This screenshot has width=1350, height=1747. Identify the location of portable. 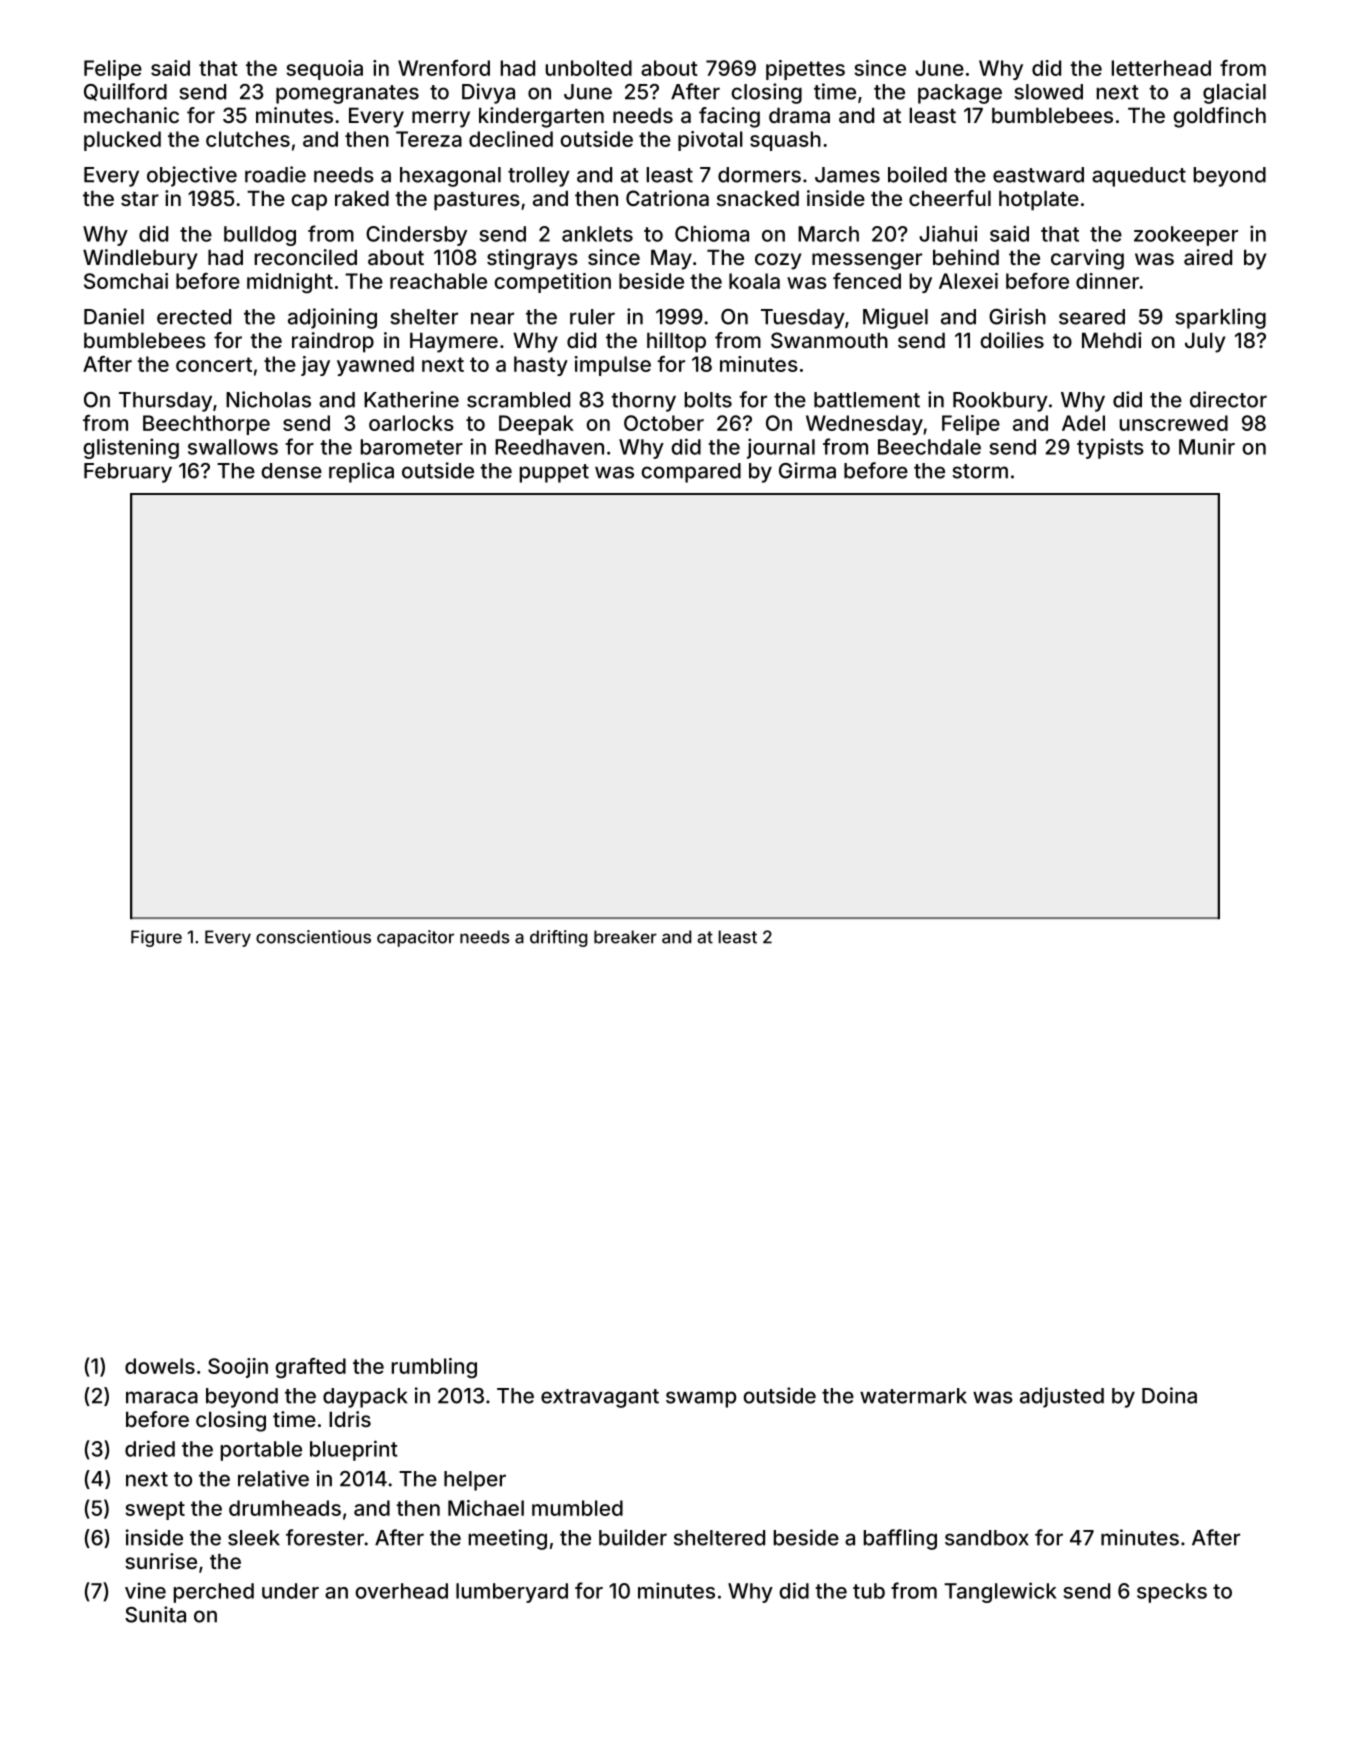
(261, 1451).
